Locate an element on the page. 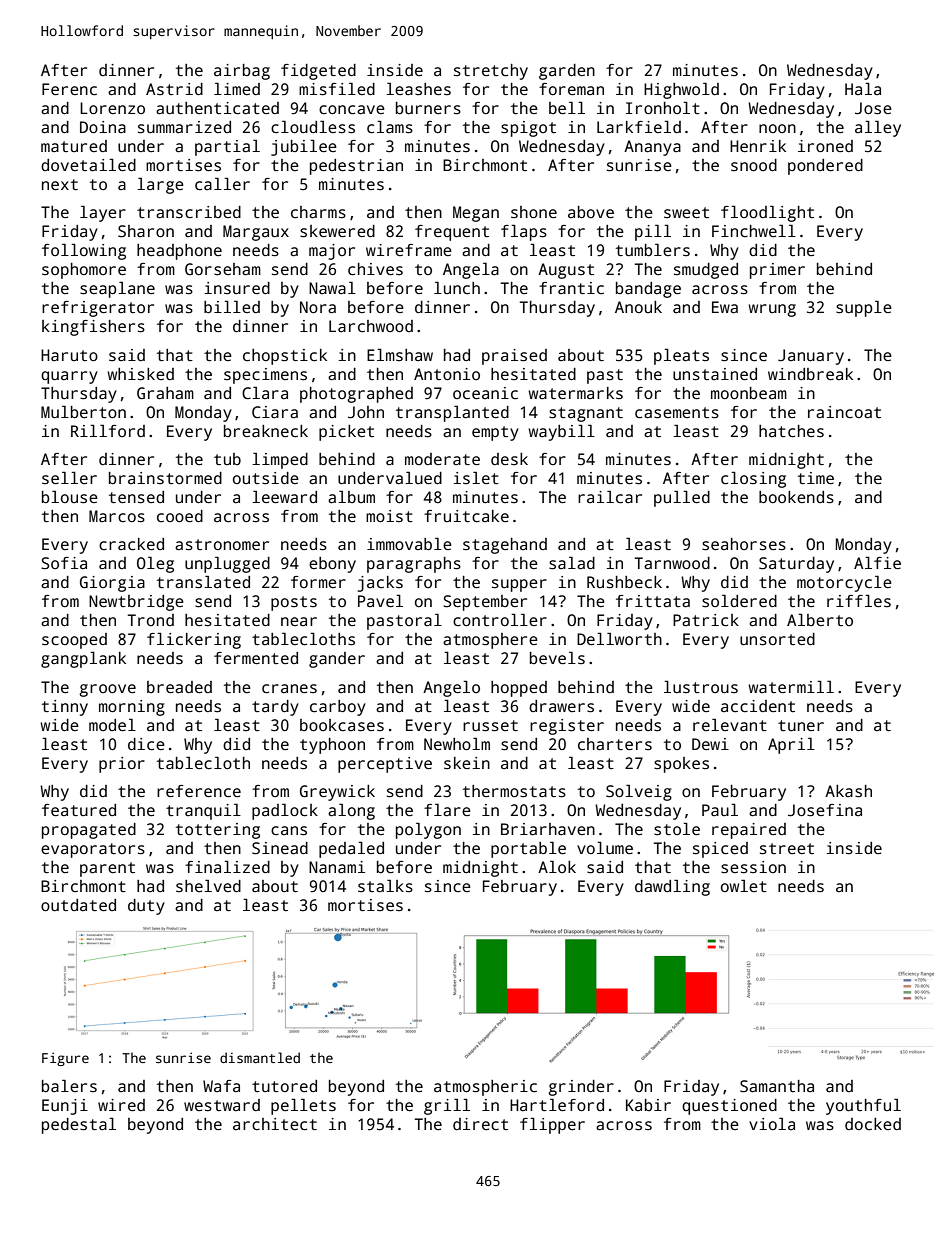 Image resolution: width=952 pixels, height=1233 pixels. wrung is located at coordinates (772, 310).
